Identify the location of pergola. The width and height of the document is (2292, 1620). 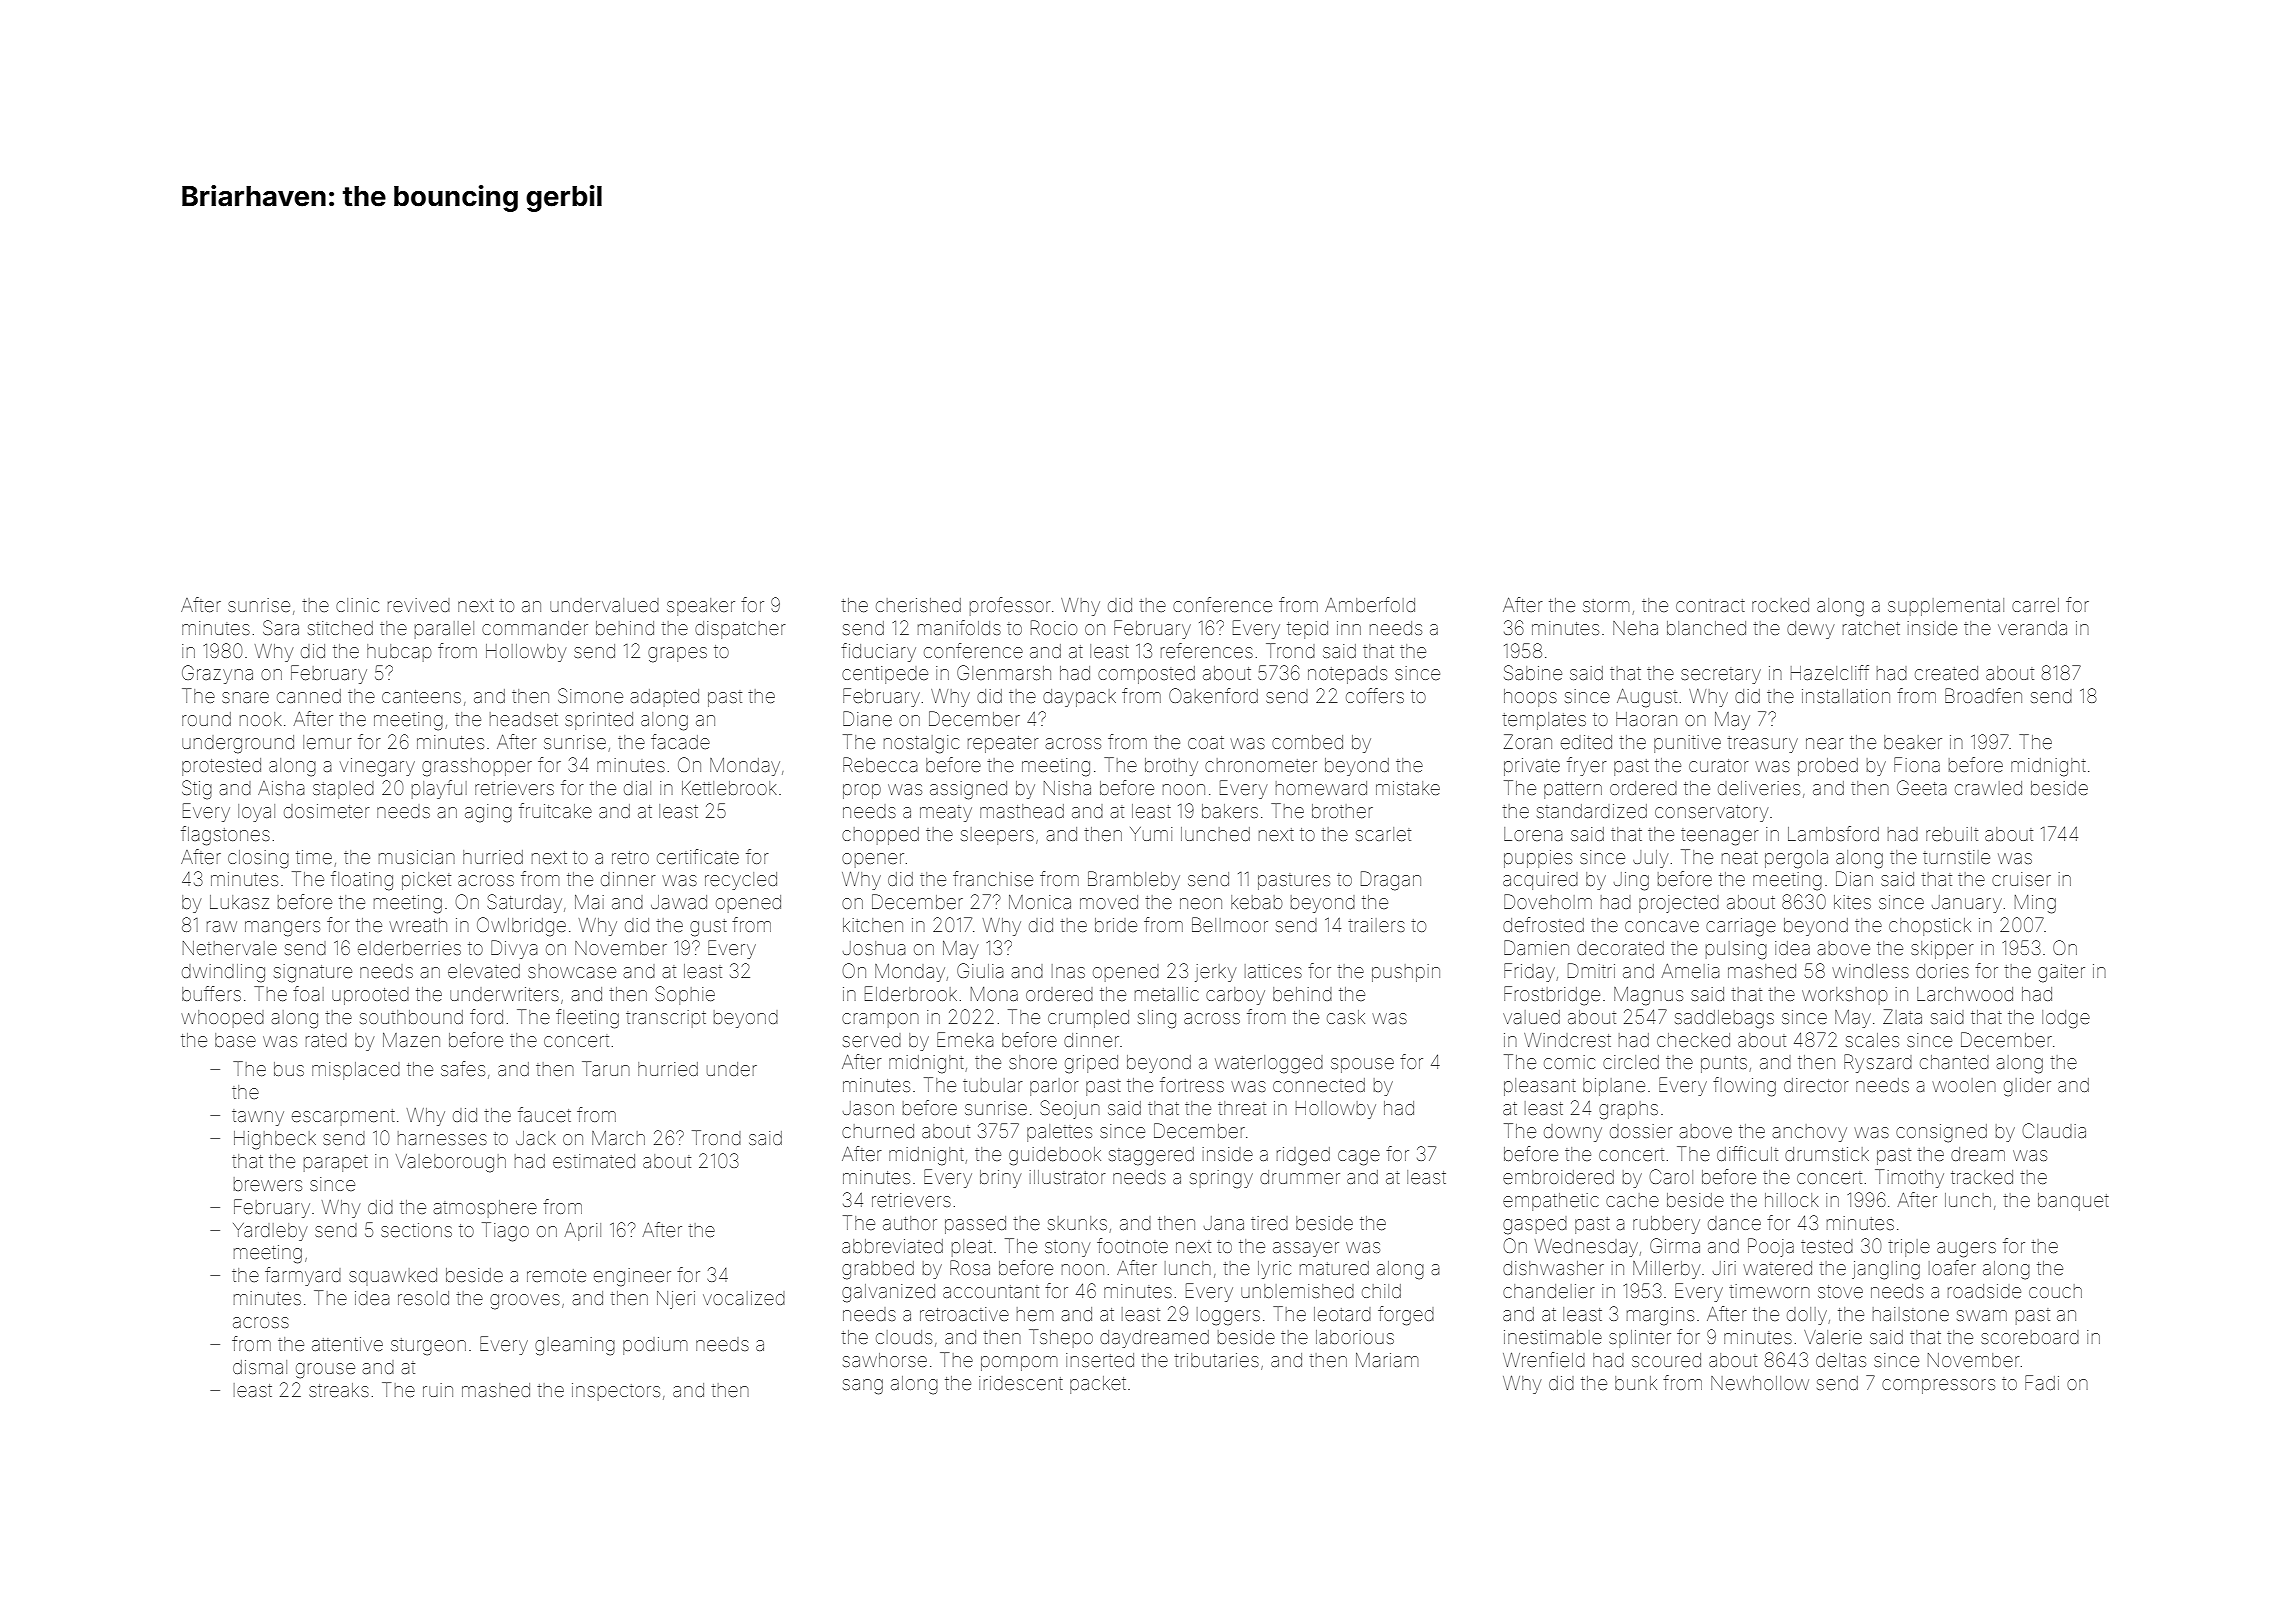
(1796, 859).
